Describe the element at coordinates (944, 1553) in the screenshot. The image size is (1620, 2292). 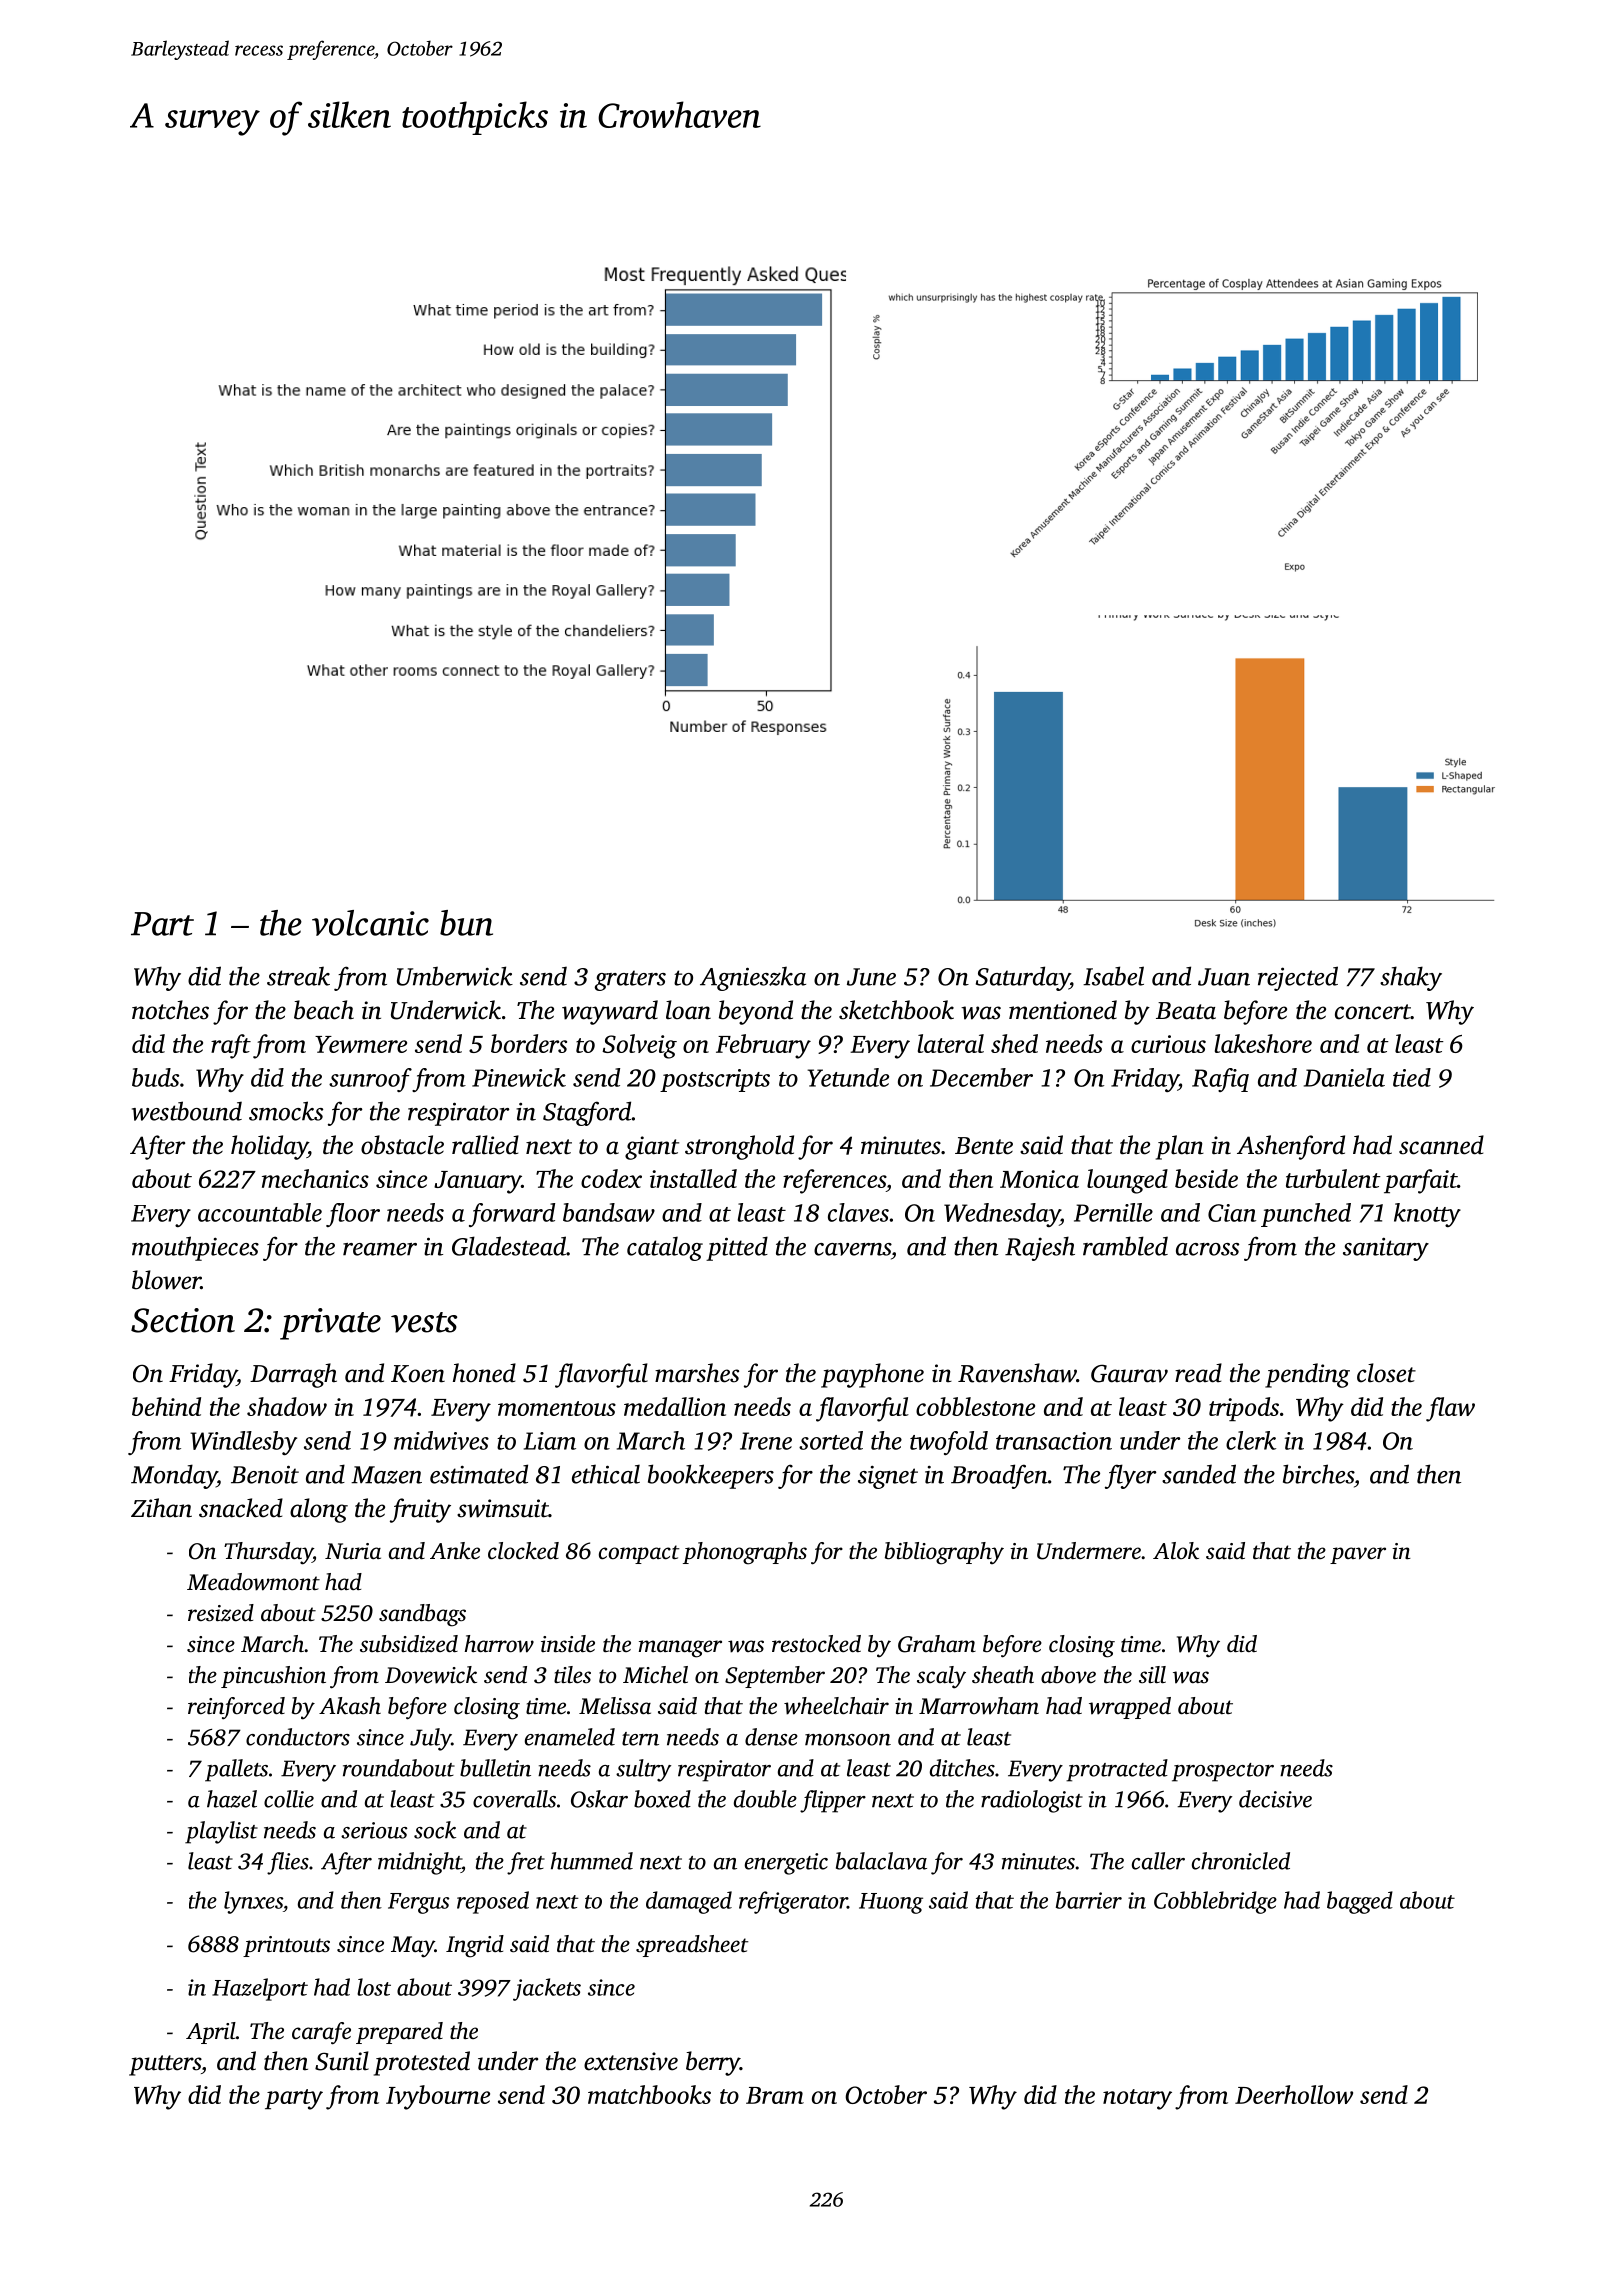
I see `bibliography` at that location.
